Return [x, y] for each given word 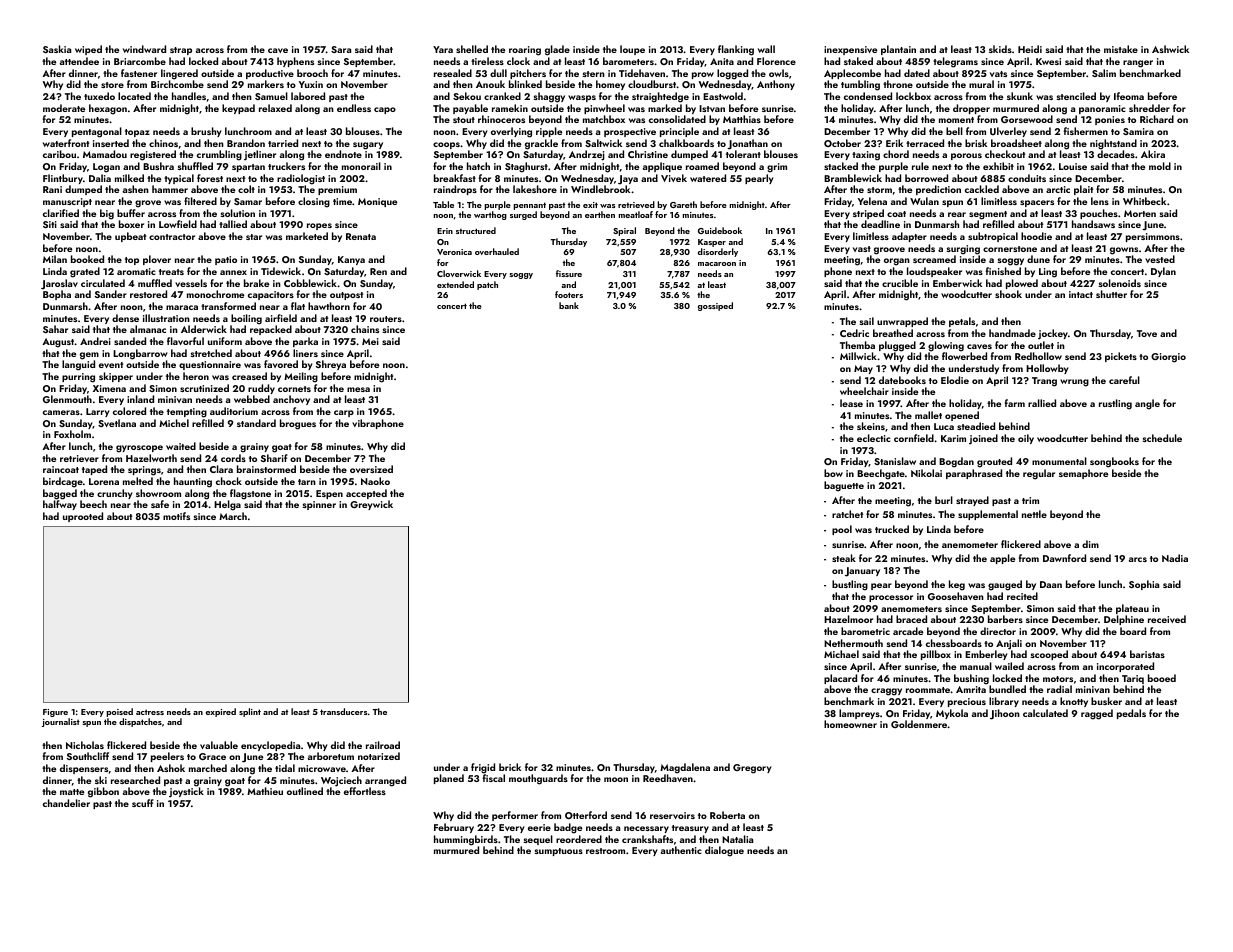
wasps [582, 98]
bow [833, 473]
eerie [539, 827]
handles [189, 96]
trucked [892, 529]
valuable [219, 745]
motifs [176, 516]
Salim [1104, 73]
